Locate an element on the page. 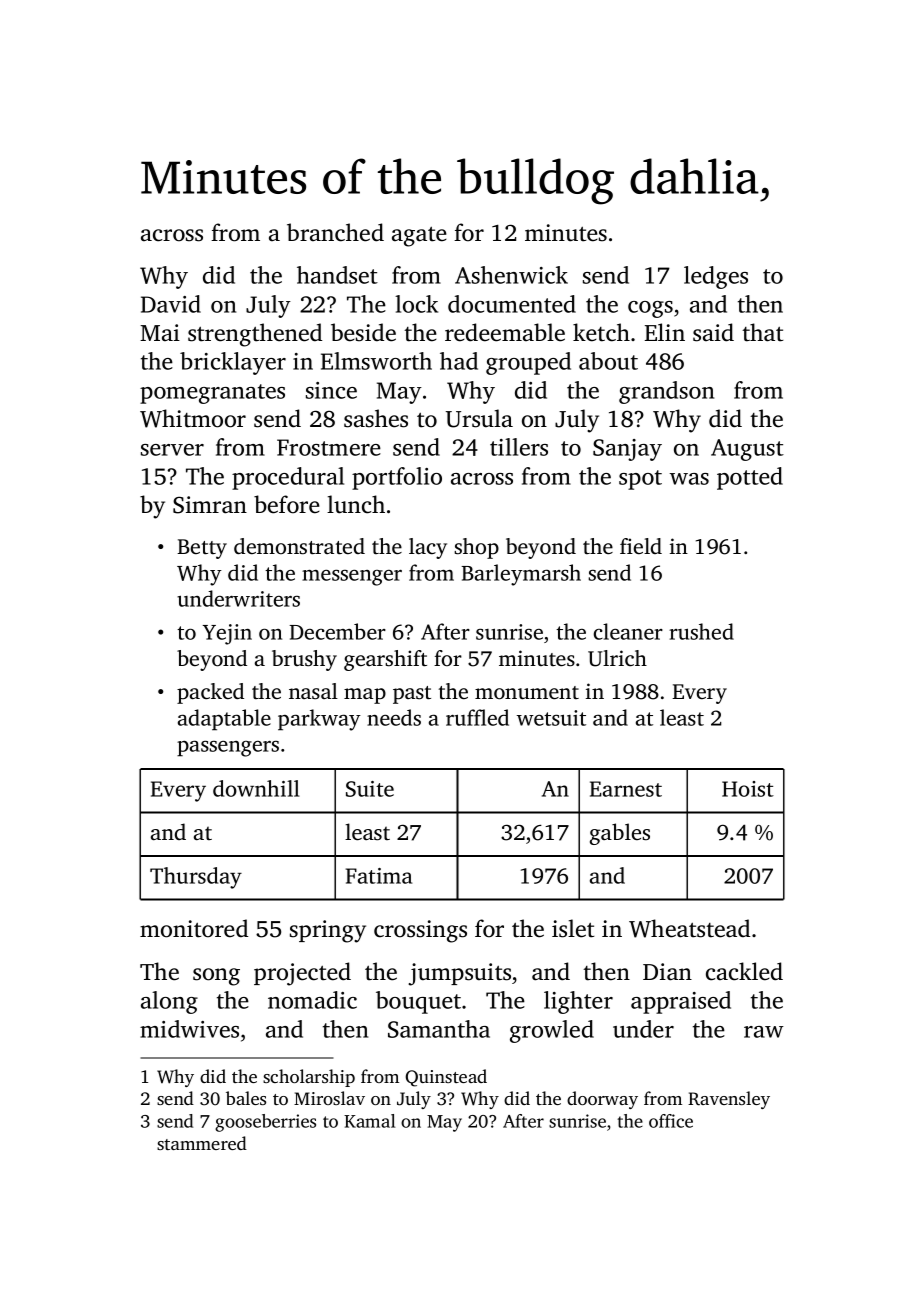 The image size is (924, 1311). ledges is located at coordinates (716, 277).
